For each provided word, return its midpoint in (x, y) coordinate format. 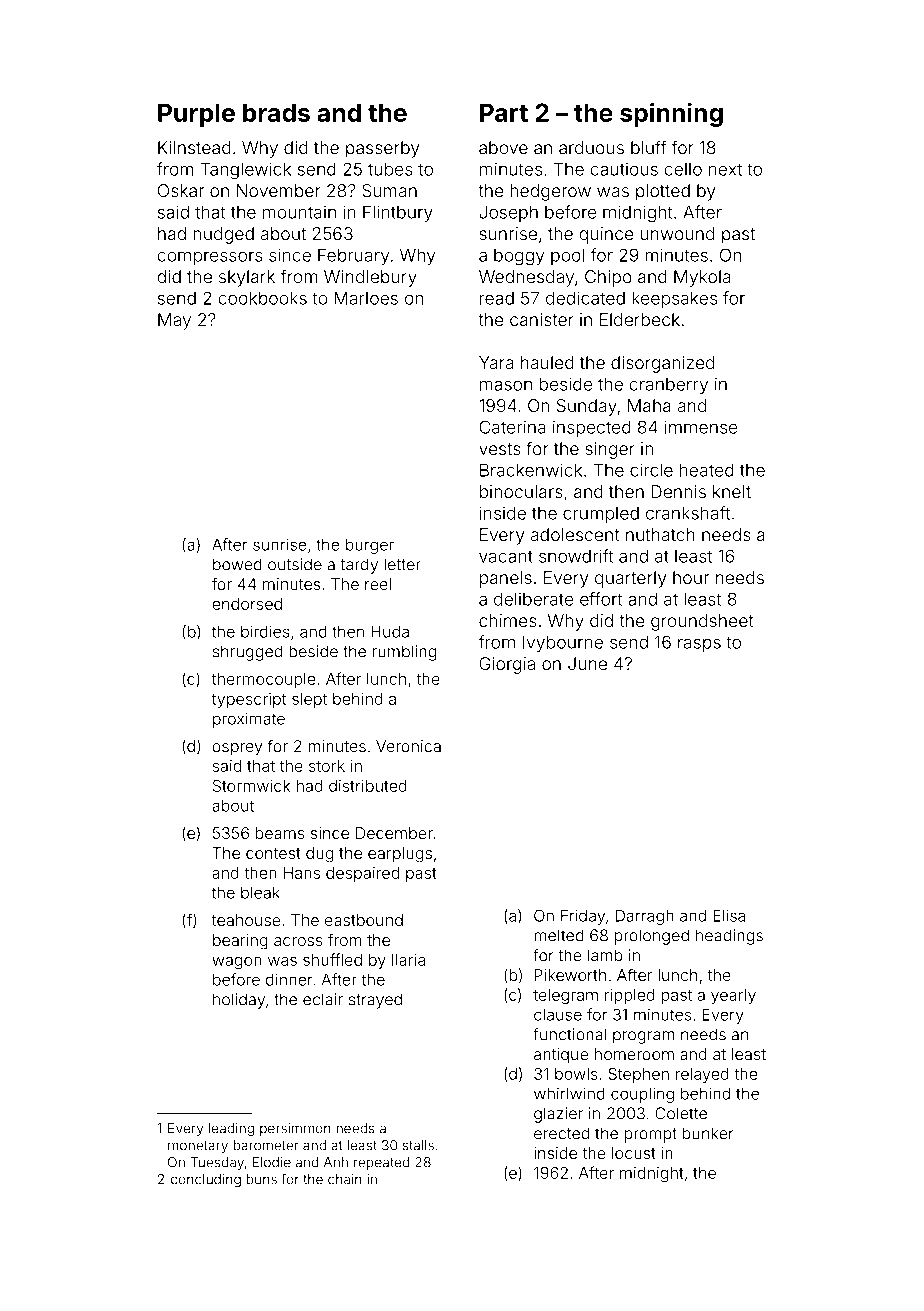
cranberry (668, 386)
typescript (249, 700)
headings (729, 937)
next (725, 169)
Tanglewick (245, 171)
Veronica (408, 746)
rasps (699, 645)
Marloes (366, 298)
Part (504, 112)
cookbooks (262, 298)
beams (280, 833)
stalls (418, 1145)
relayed (702, 1075)
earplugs (400, 855)
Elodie (272, 1162)
